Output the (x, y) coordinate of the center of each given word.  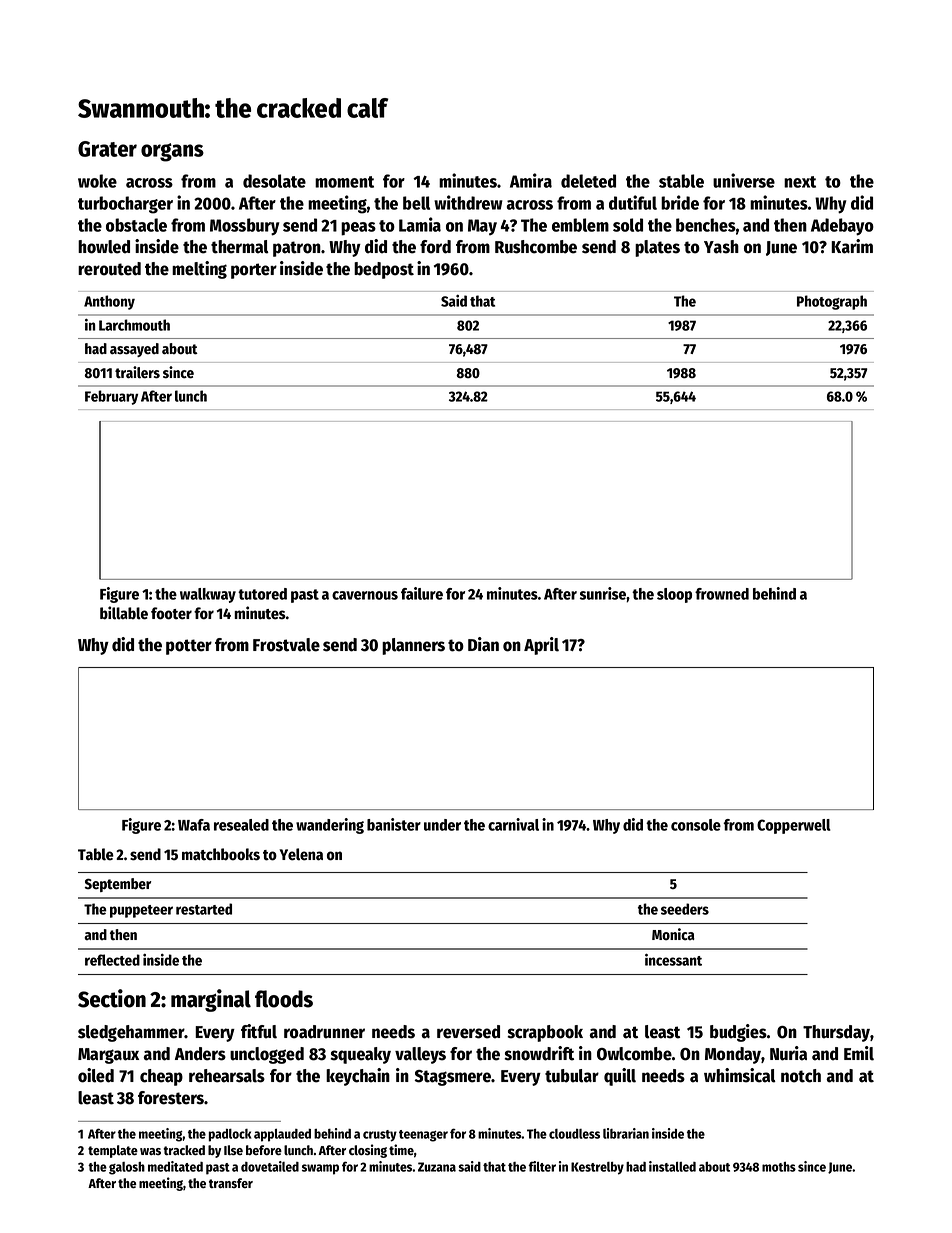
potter (189, 647)
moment (344, 182)
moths (779, 1167)
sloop (674, 595)
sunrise (603, 593)
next (800, 182)
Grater (107, 149)
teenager (423, 1136)
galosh (127, 1168)
